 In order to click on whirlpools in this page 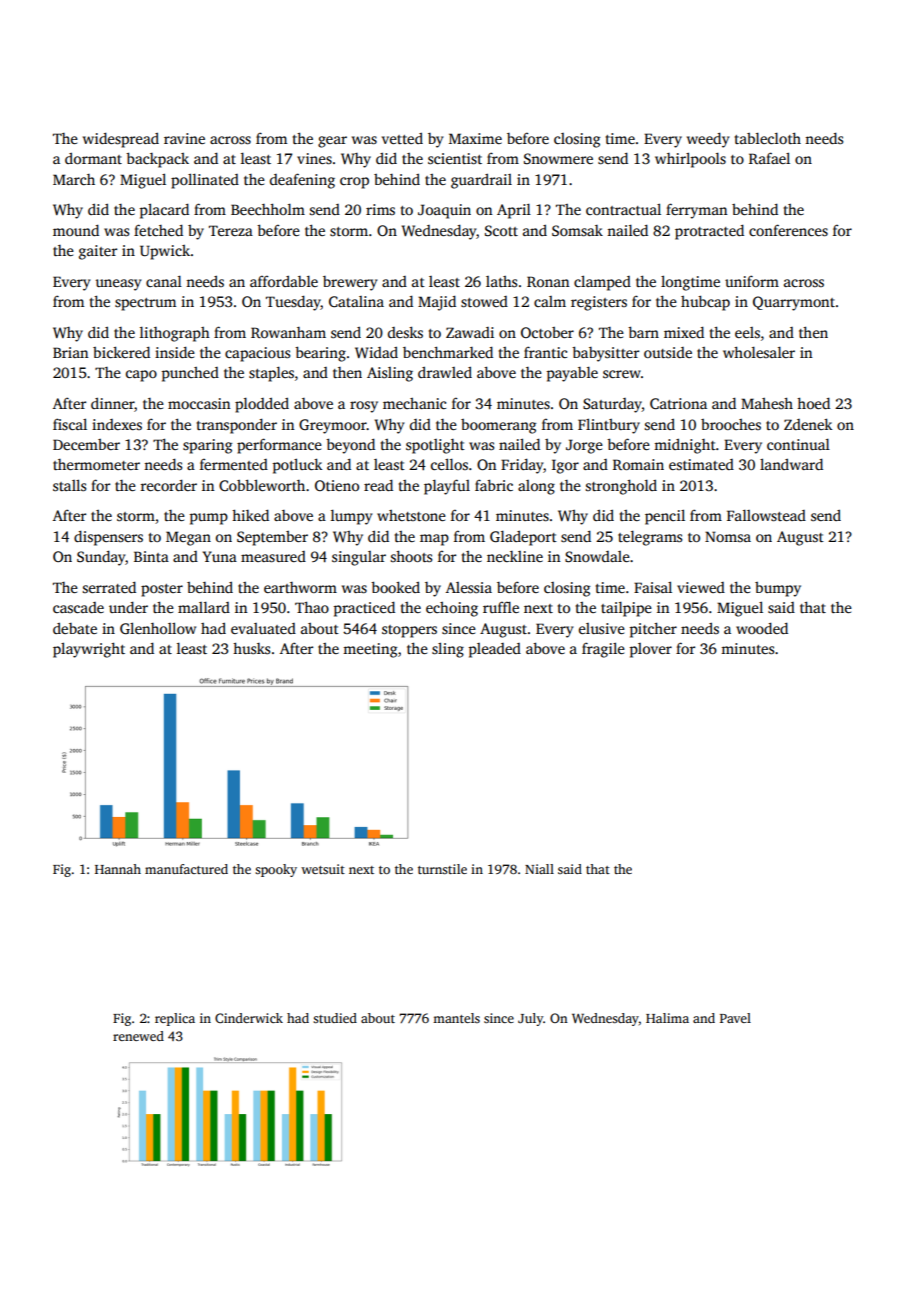, I will do `click(690, 160)`.
